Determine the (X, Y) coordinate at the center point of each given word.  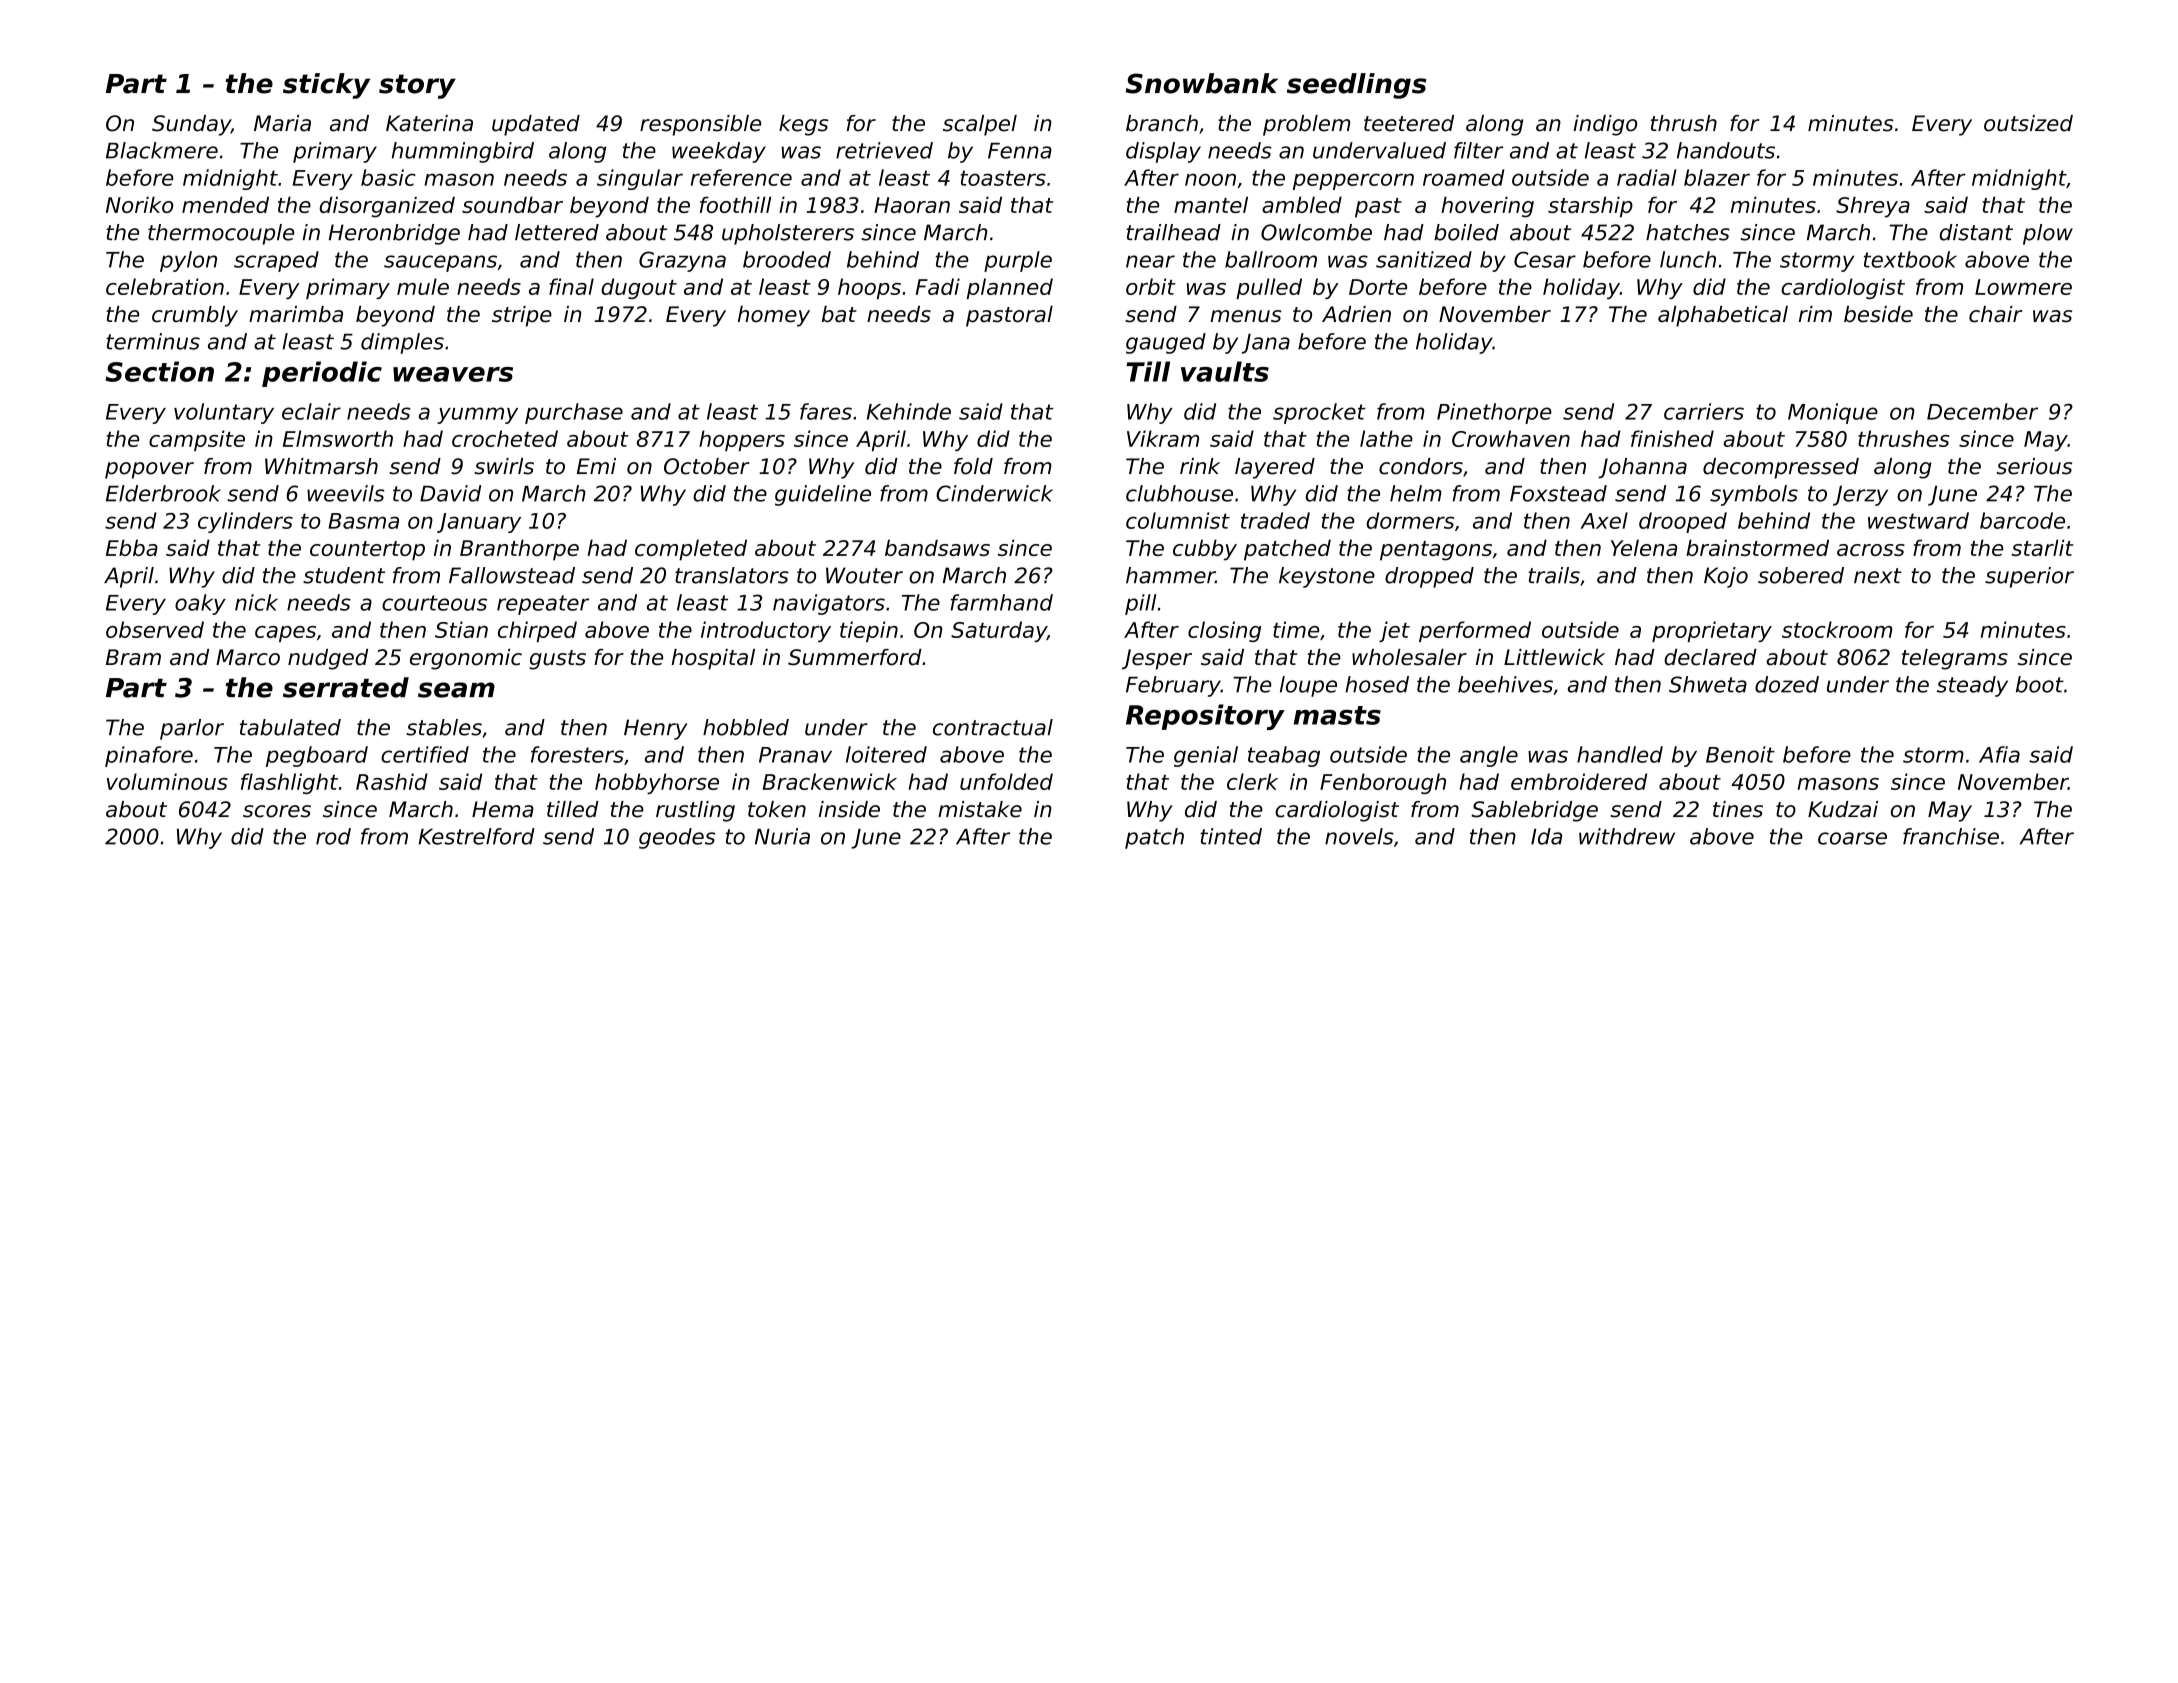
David (451, 493)
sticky (326, 86)
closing (1224, 631)
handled (1620, 754)
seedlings (1357, 86)
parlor (192, 729)
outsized (2028, 123)
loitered (886, 754)
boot (2040, 684)
